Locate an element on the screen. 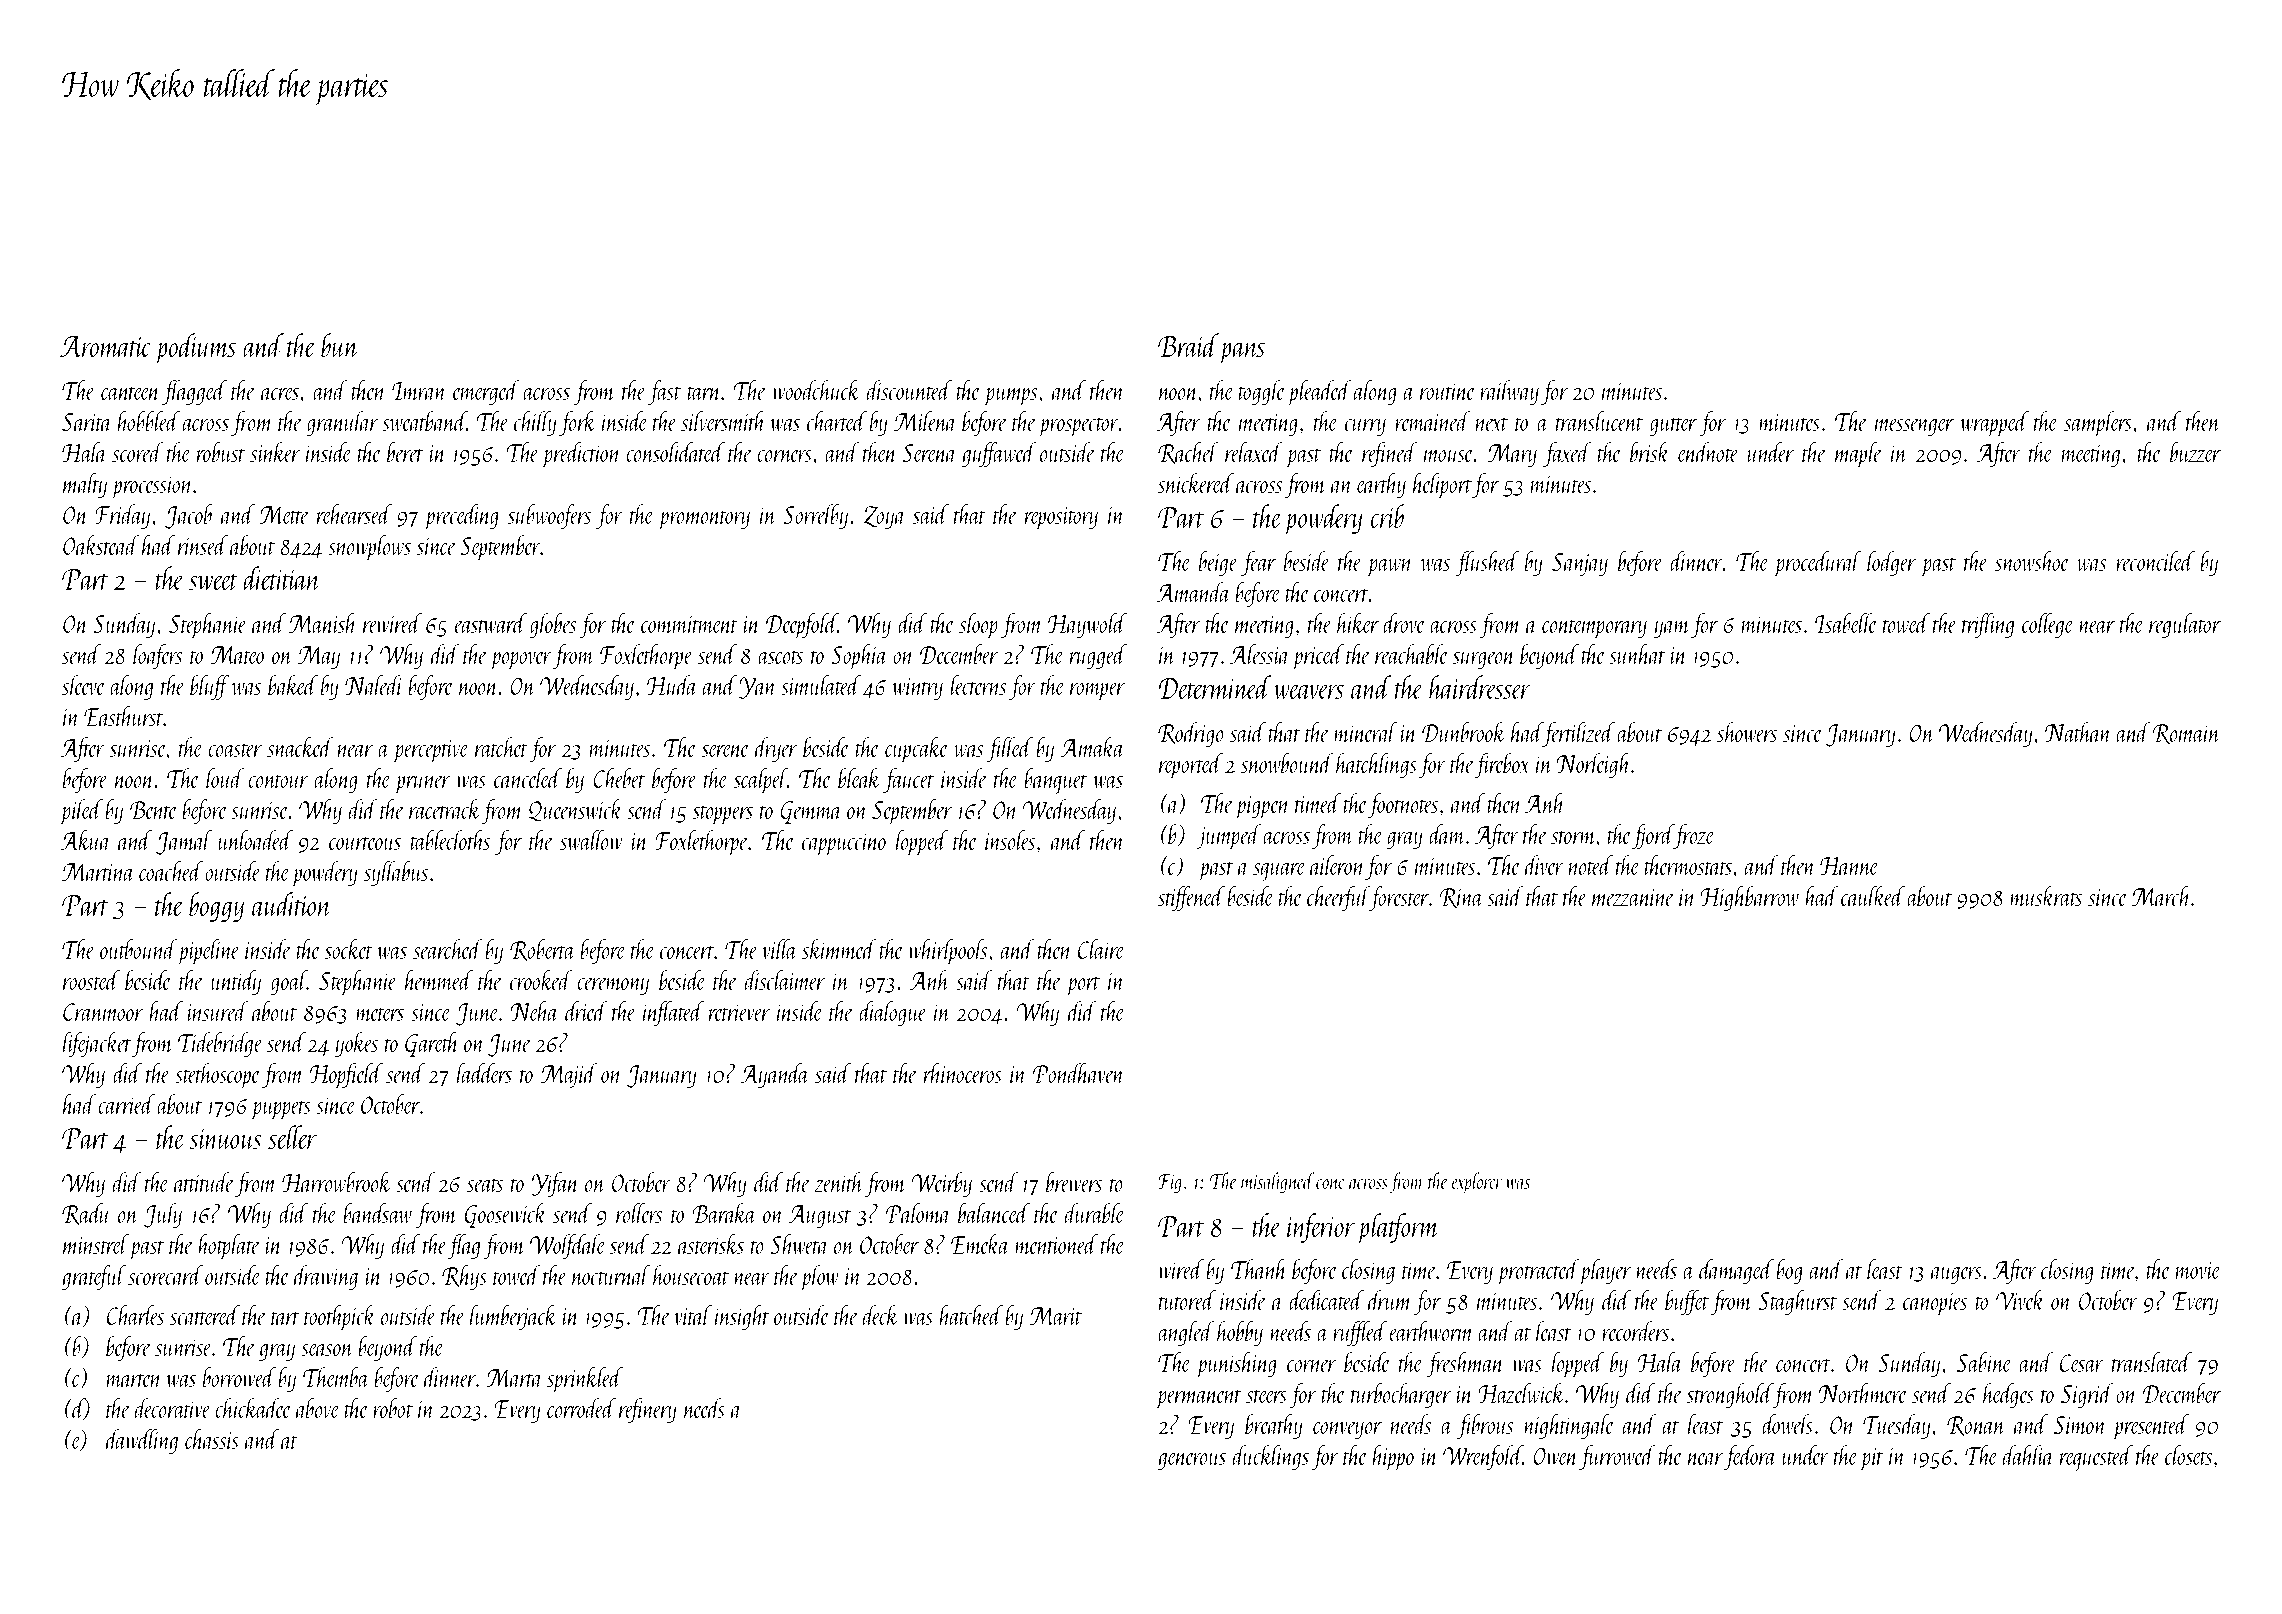  procedural is located at coordinates (1817, 564).
